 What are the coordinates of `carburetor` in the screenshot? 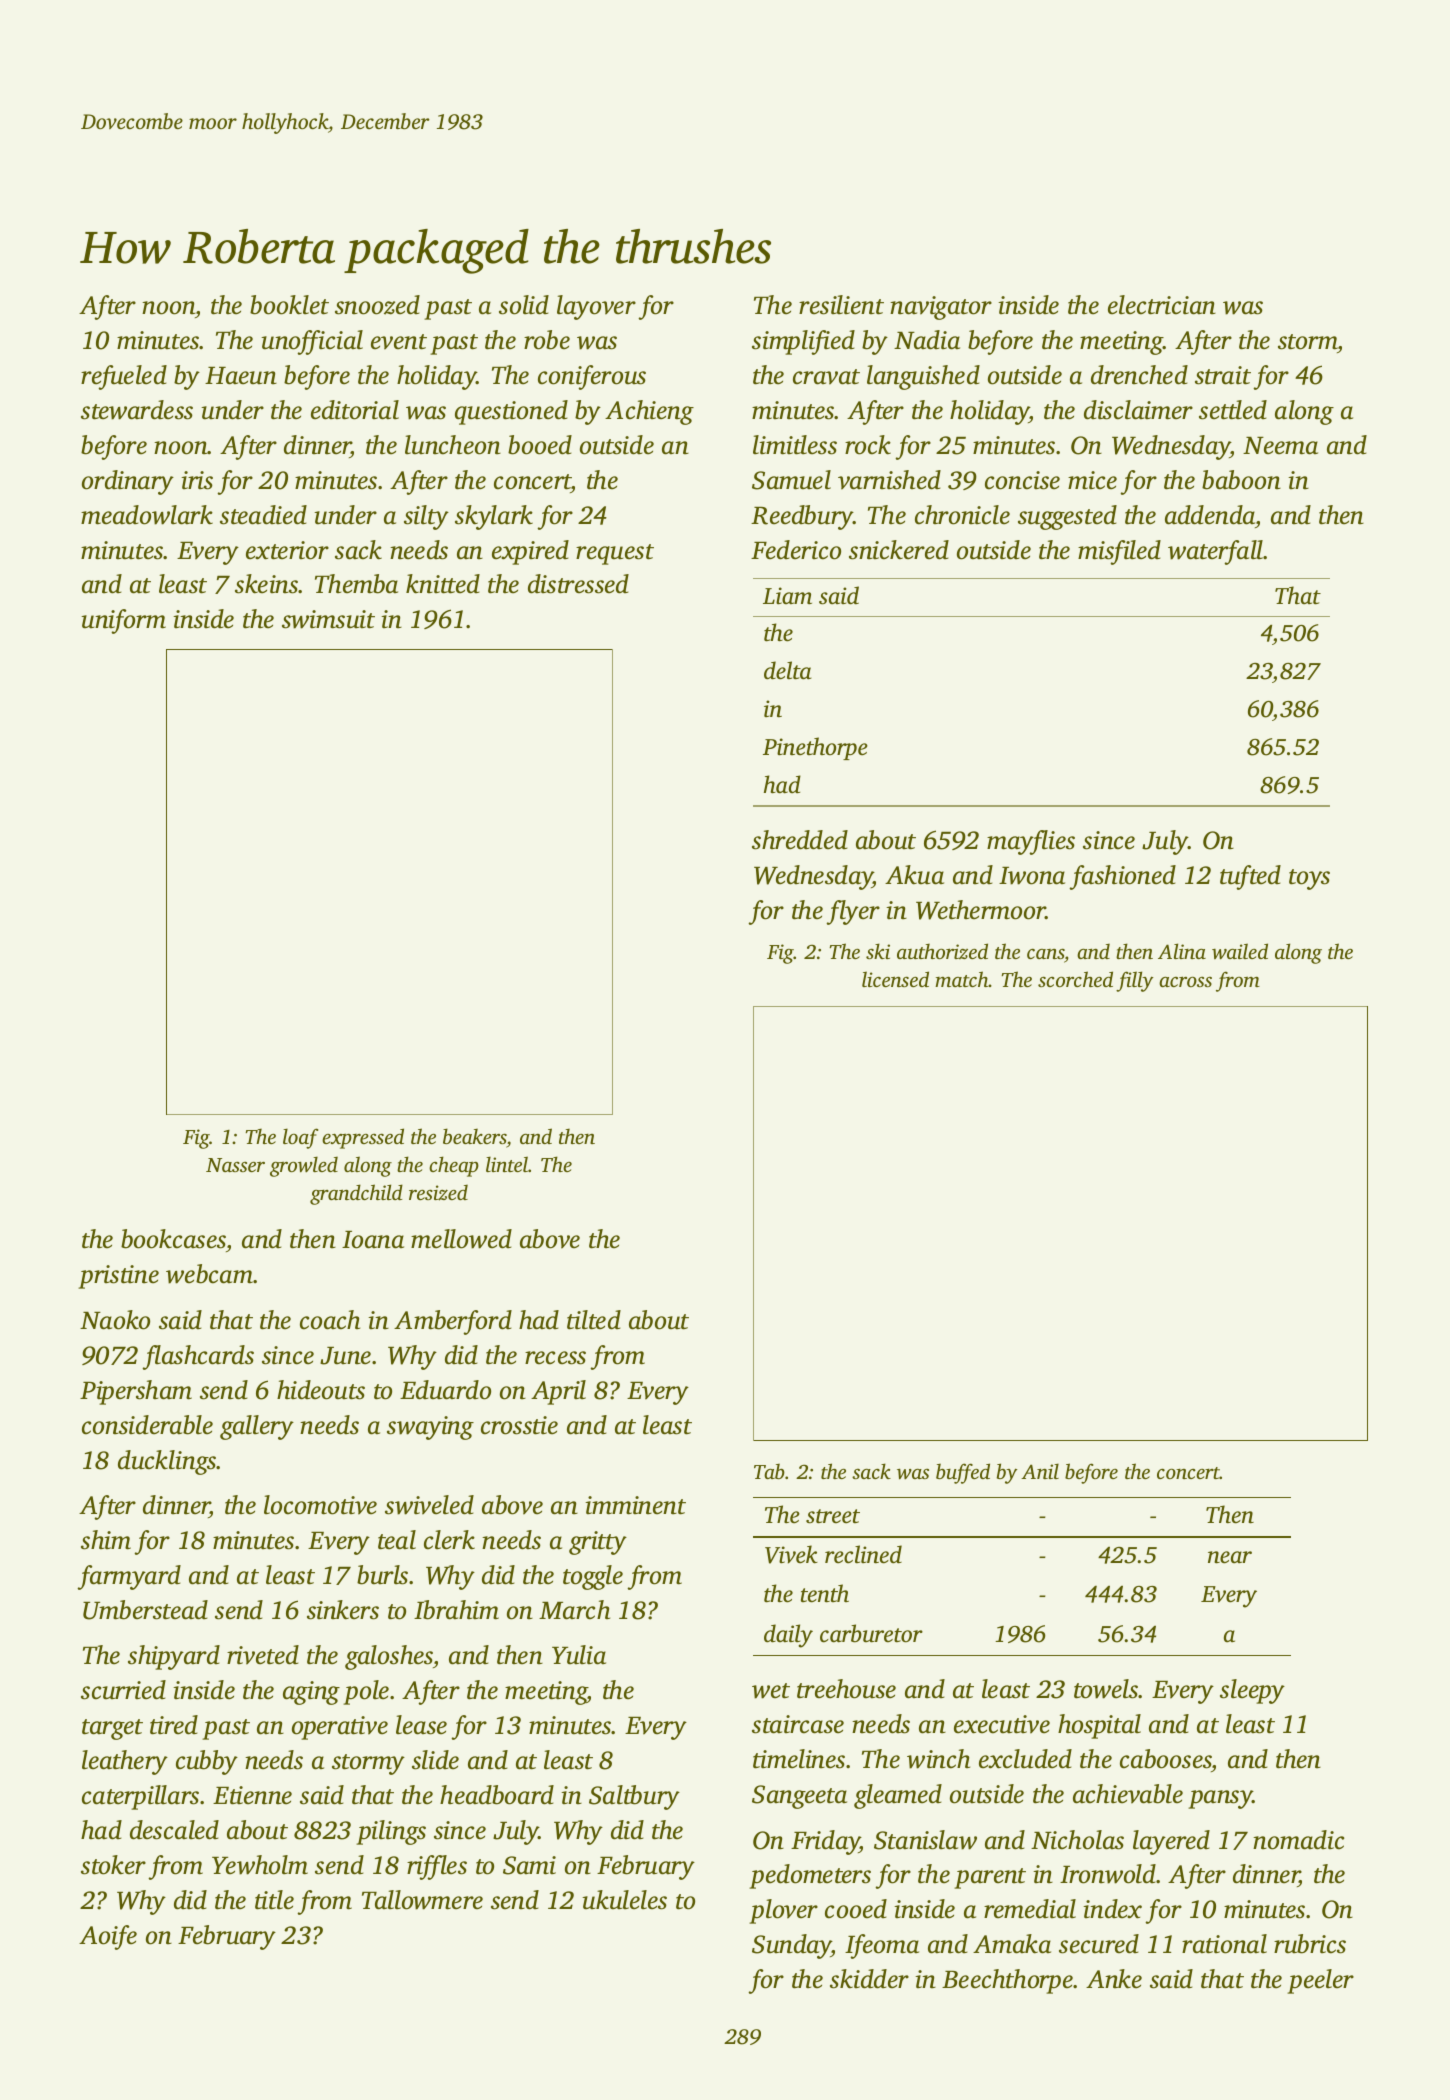 It's located at (871, 1633).
